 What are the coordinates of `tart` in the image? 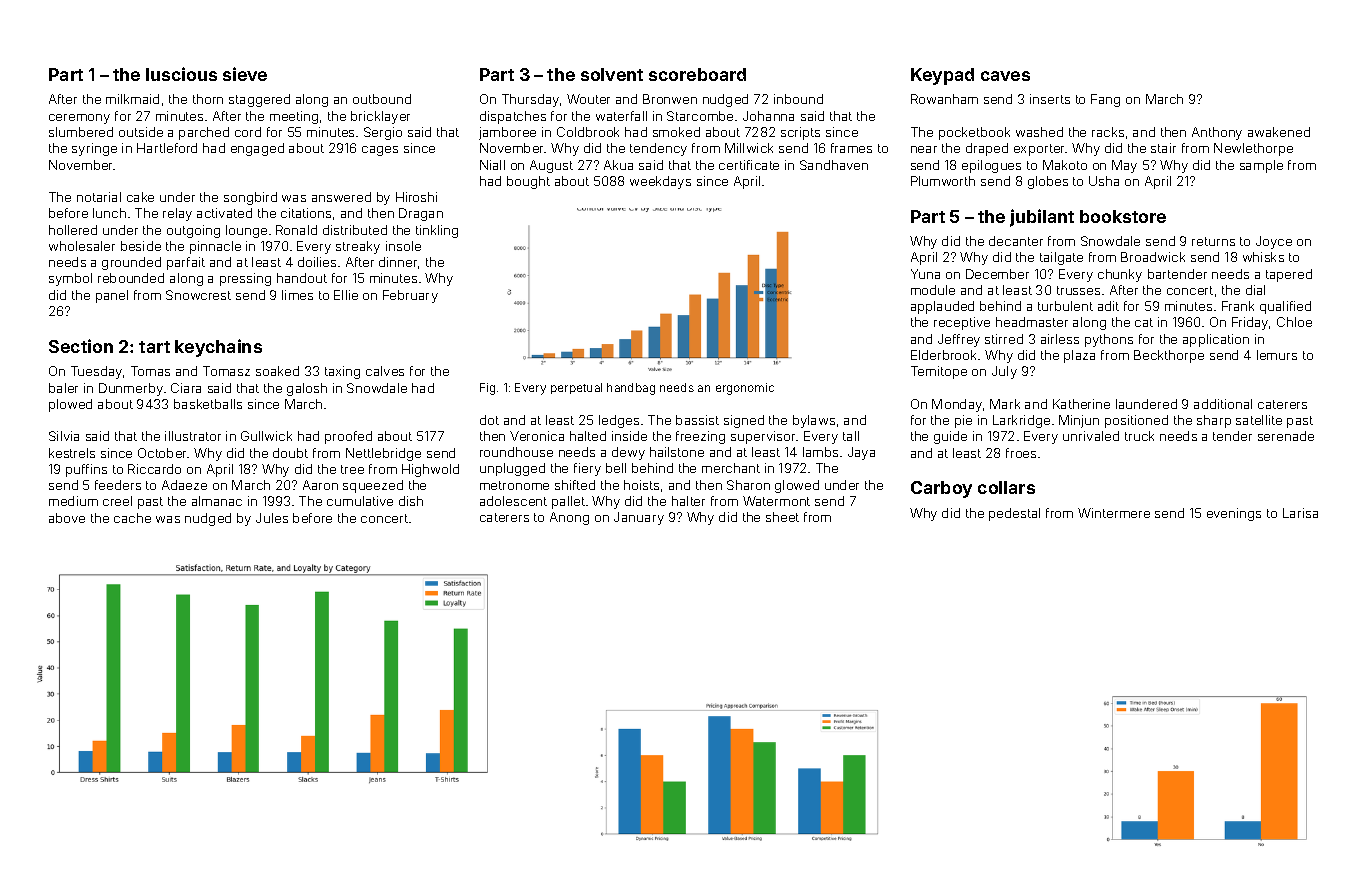 It's located at (154, 347).
